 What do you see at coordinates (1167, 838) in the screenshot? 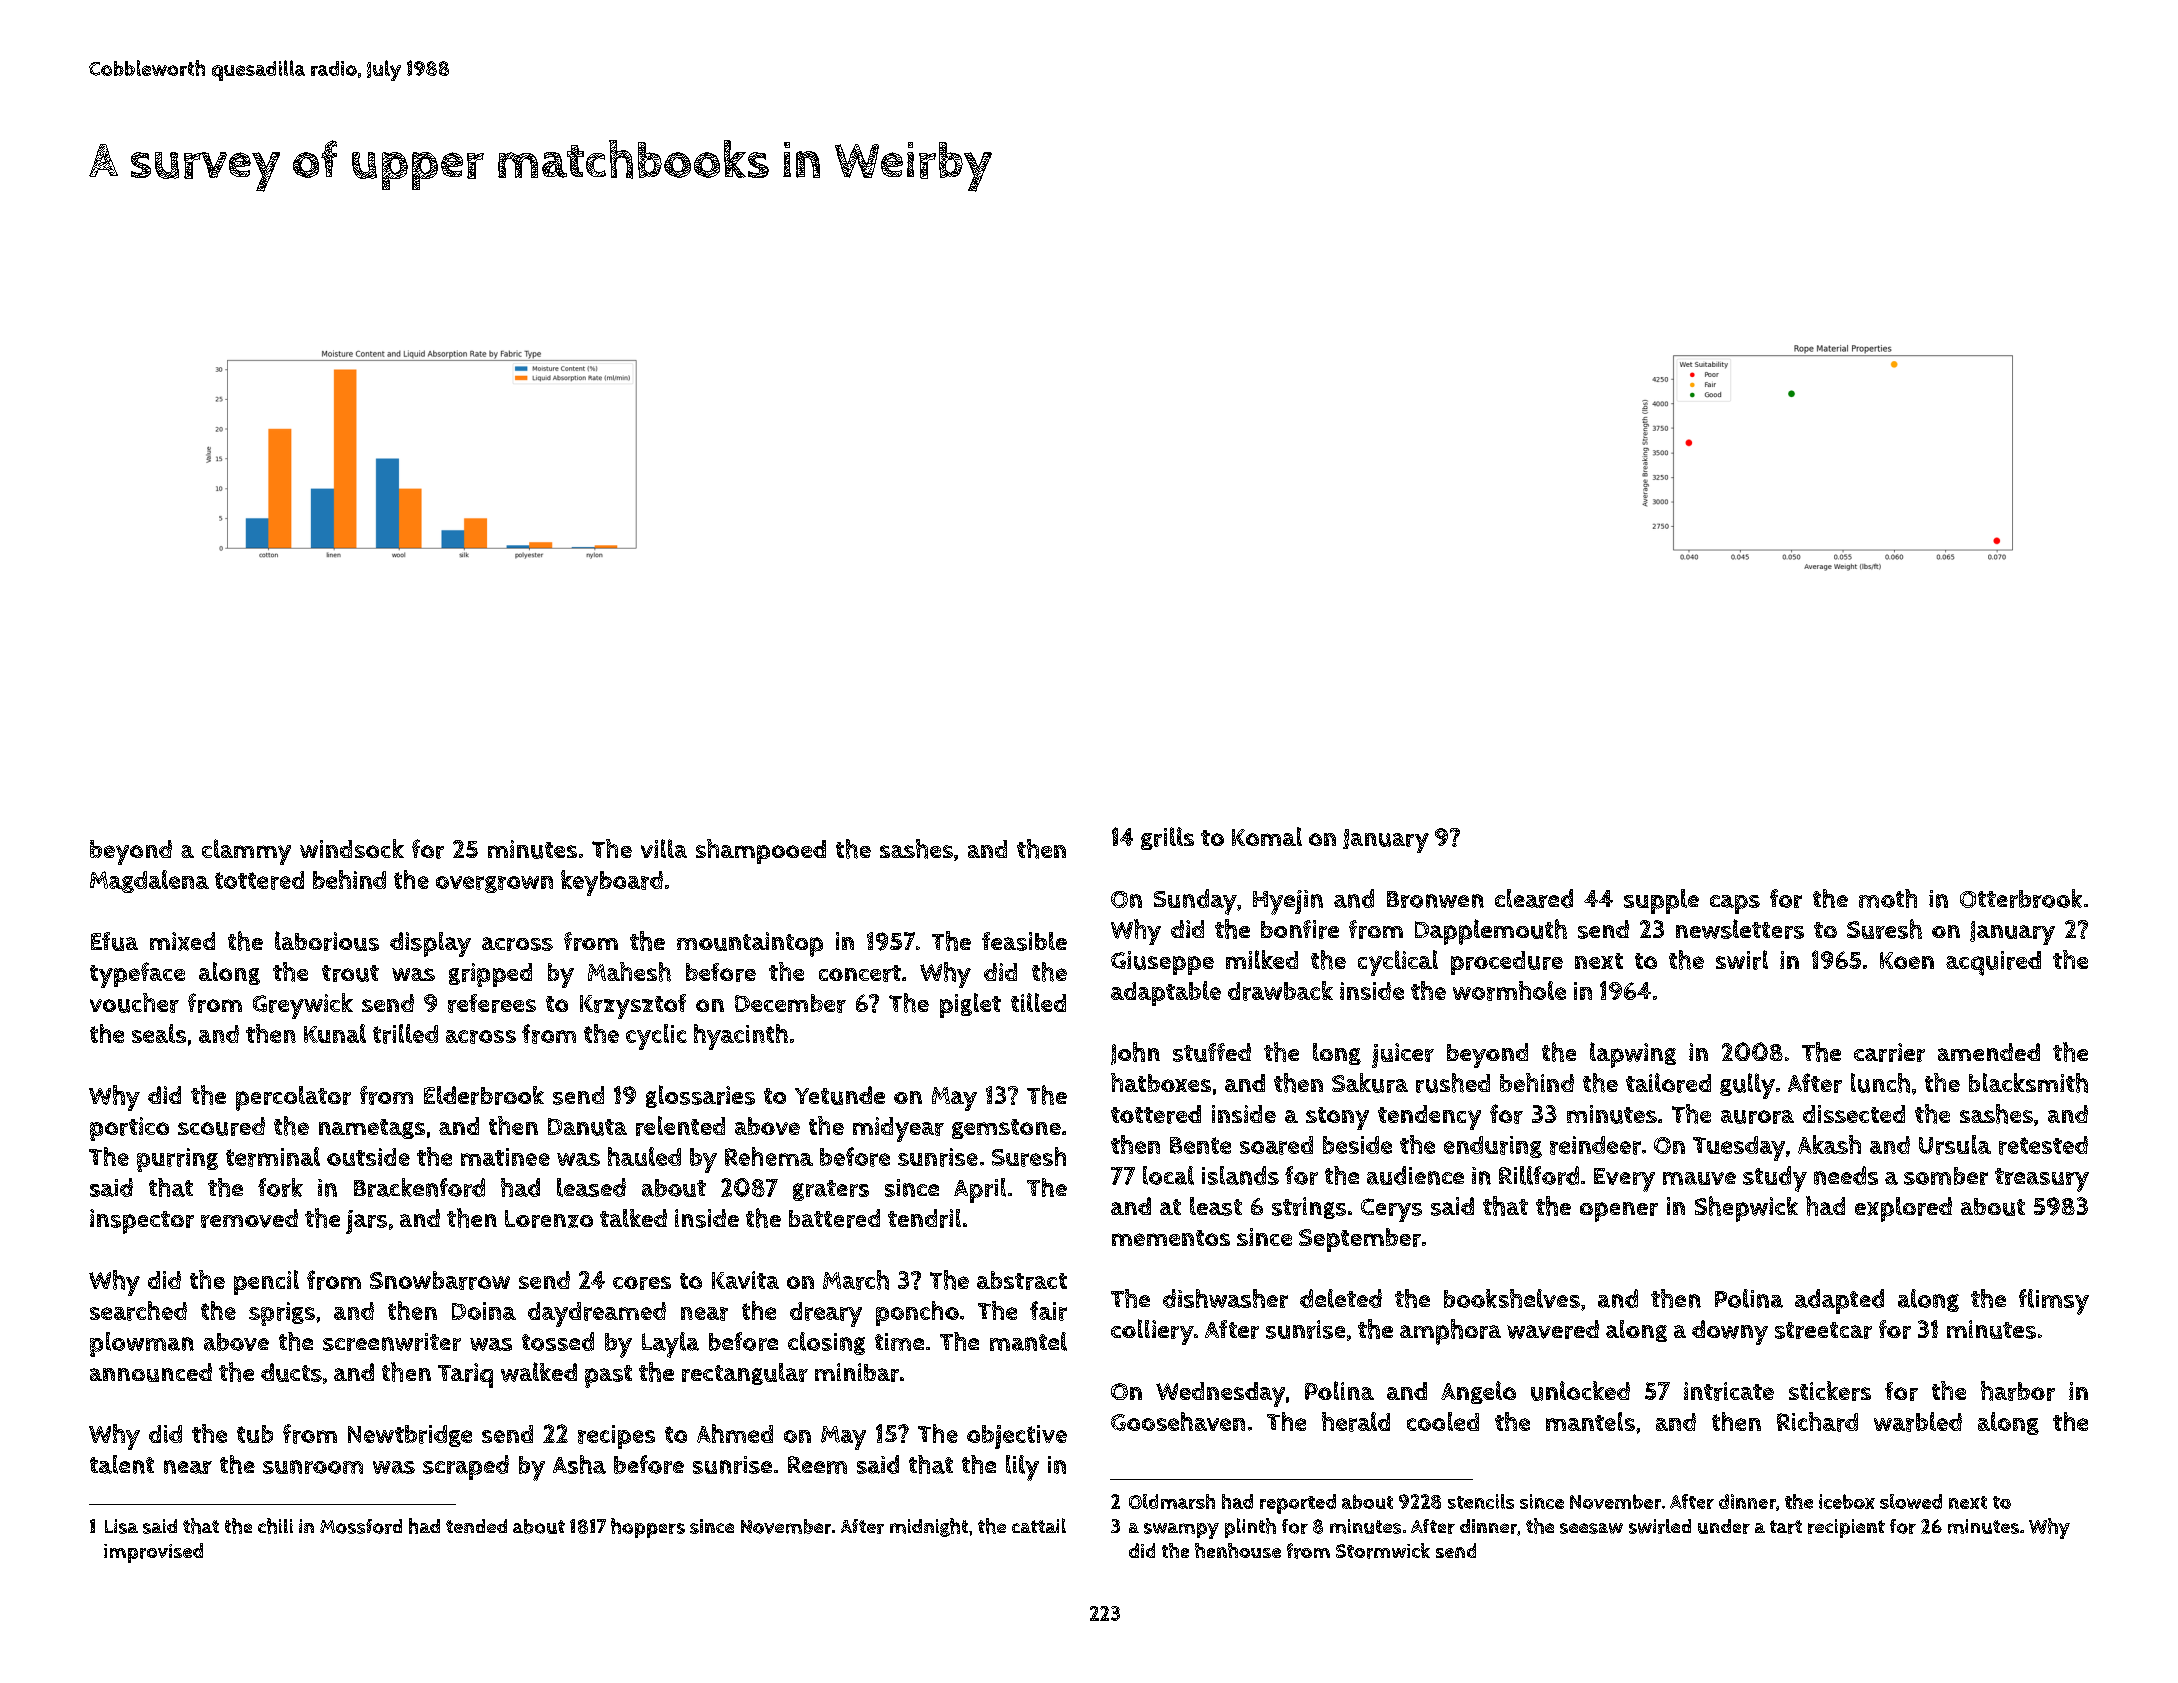
I see `grills` at bounding box center [1167, 838].
